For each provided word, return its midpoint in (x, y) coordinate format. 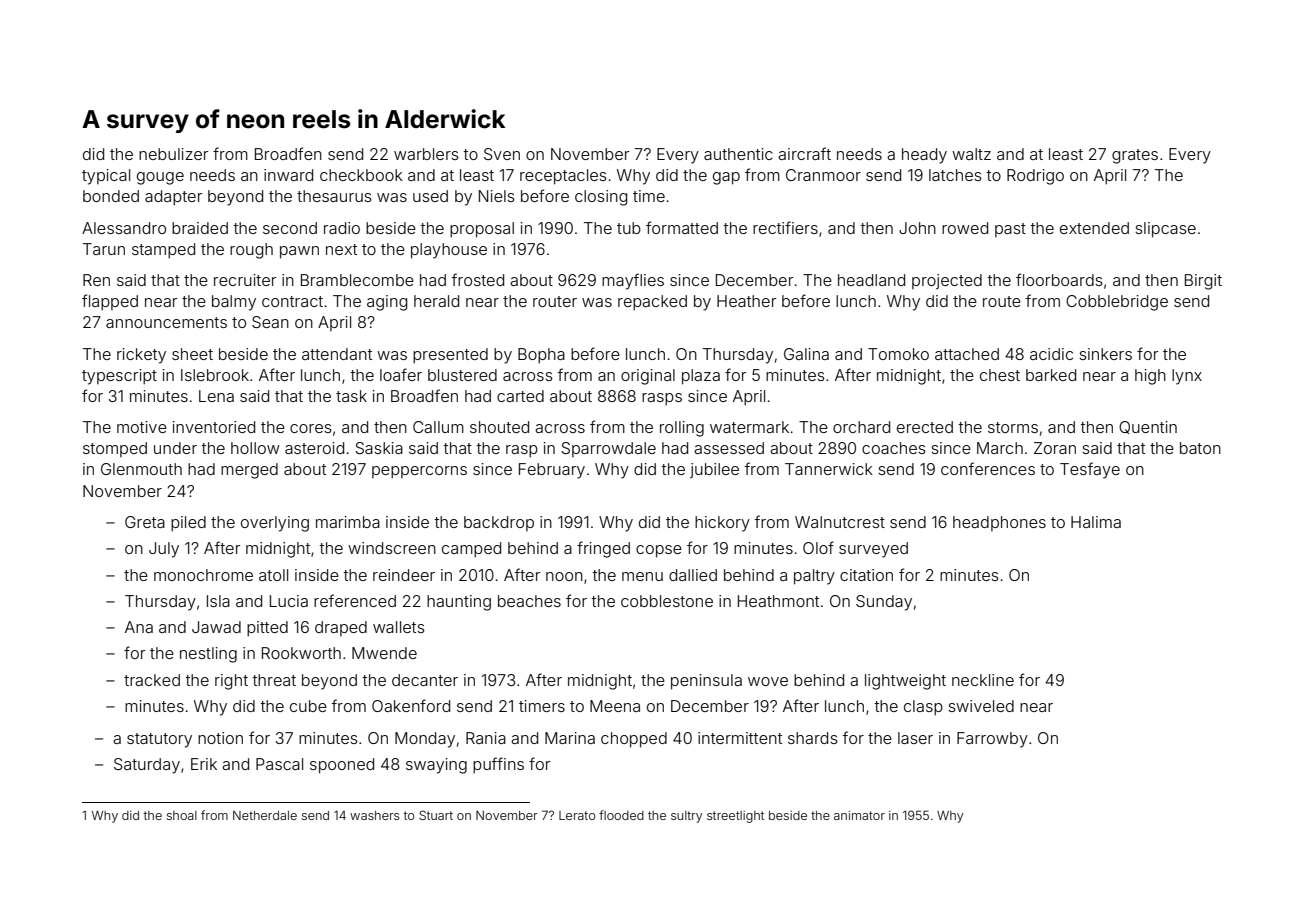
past (1010, 230)
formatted (682, 227)
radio (342, 228)
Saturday (147, 766)
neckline (983, 680)
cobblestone (667, 601)
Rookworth (301, 653)
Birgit (1203, 282)
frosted (477, 279)
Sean (270, 322)
